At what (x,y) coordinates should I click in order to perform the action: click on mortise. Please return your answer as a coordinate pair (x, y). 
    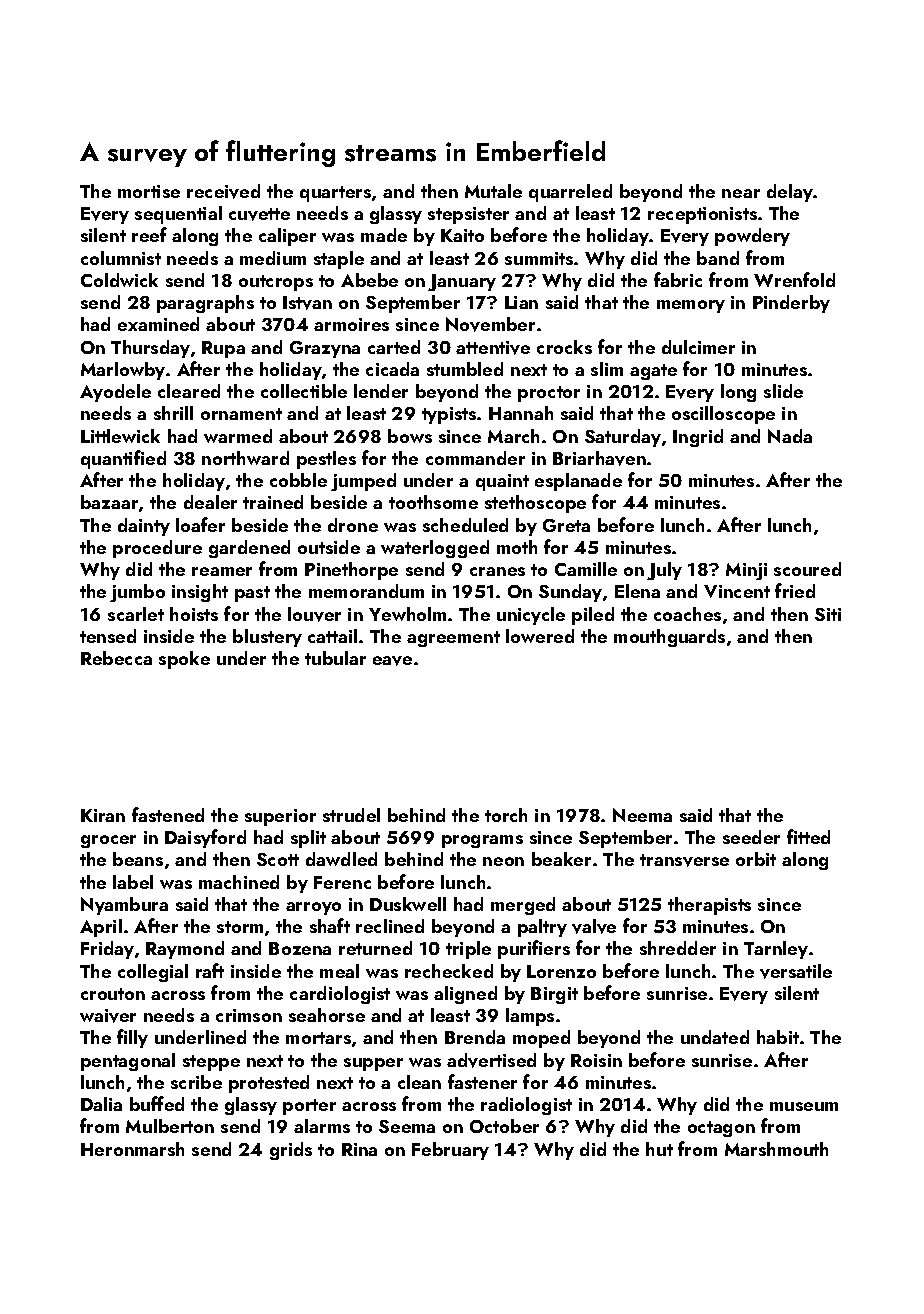
    Looking at the image, I should click on (149, 191).
